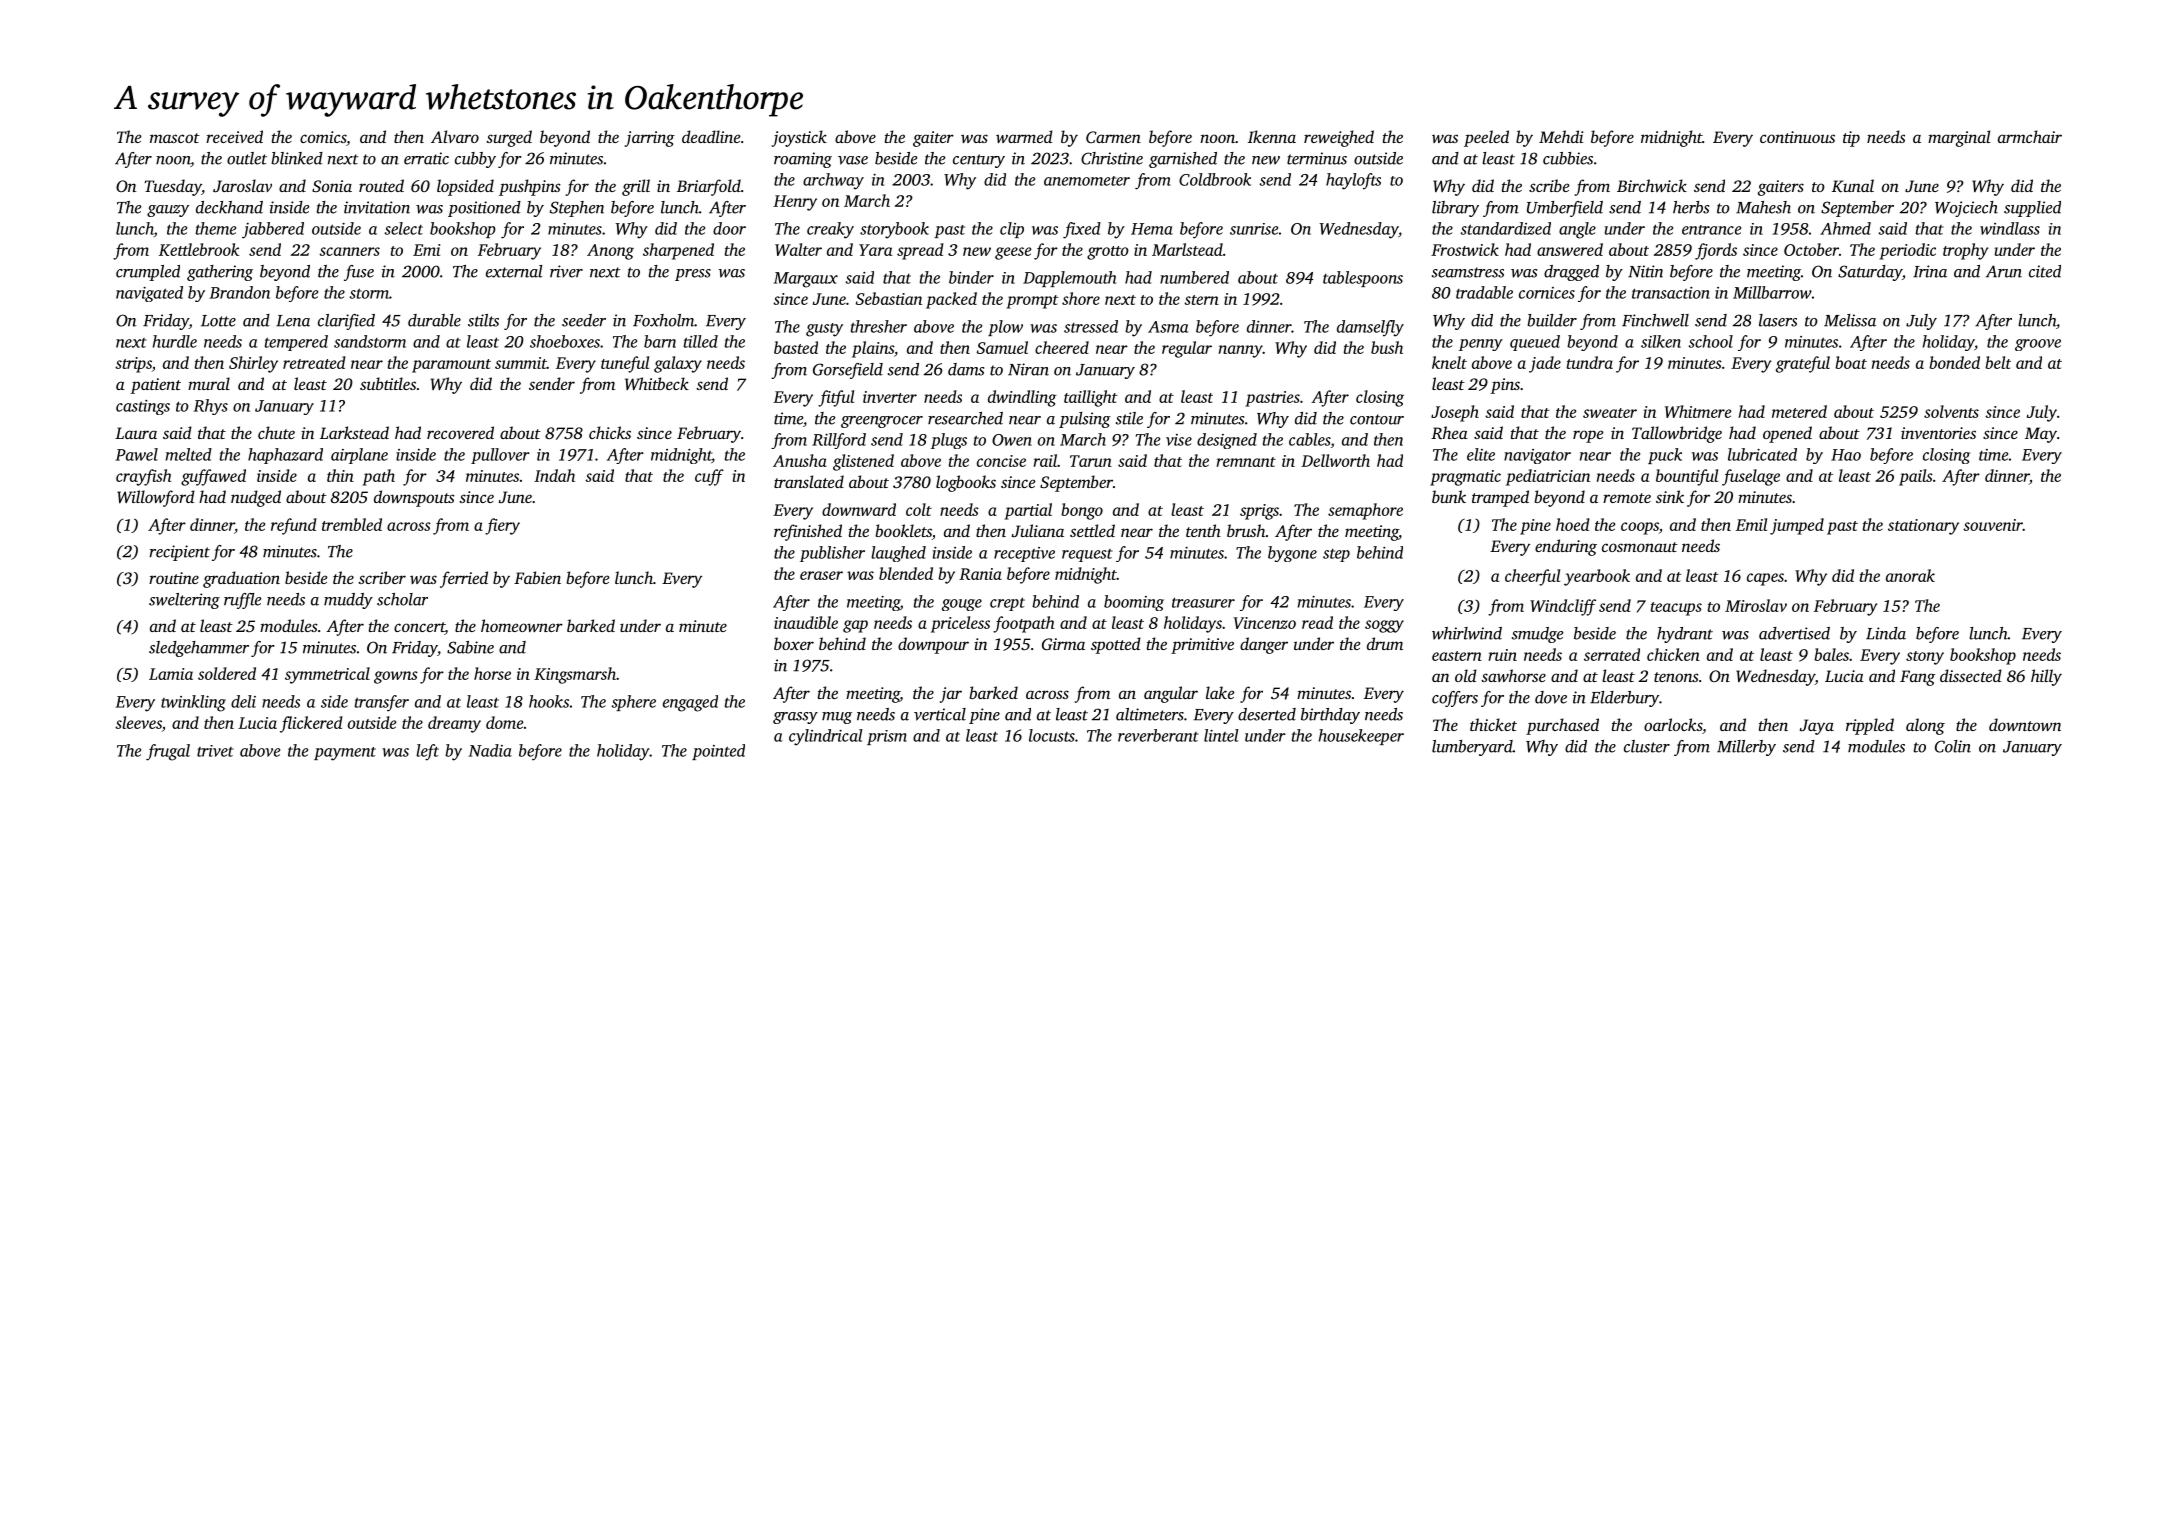 The height and width of the page is (1539, 2177). What do you see at coordinates (1870, 273) in the page?
I see `Saturday` at bounding box center [1870, 273].
